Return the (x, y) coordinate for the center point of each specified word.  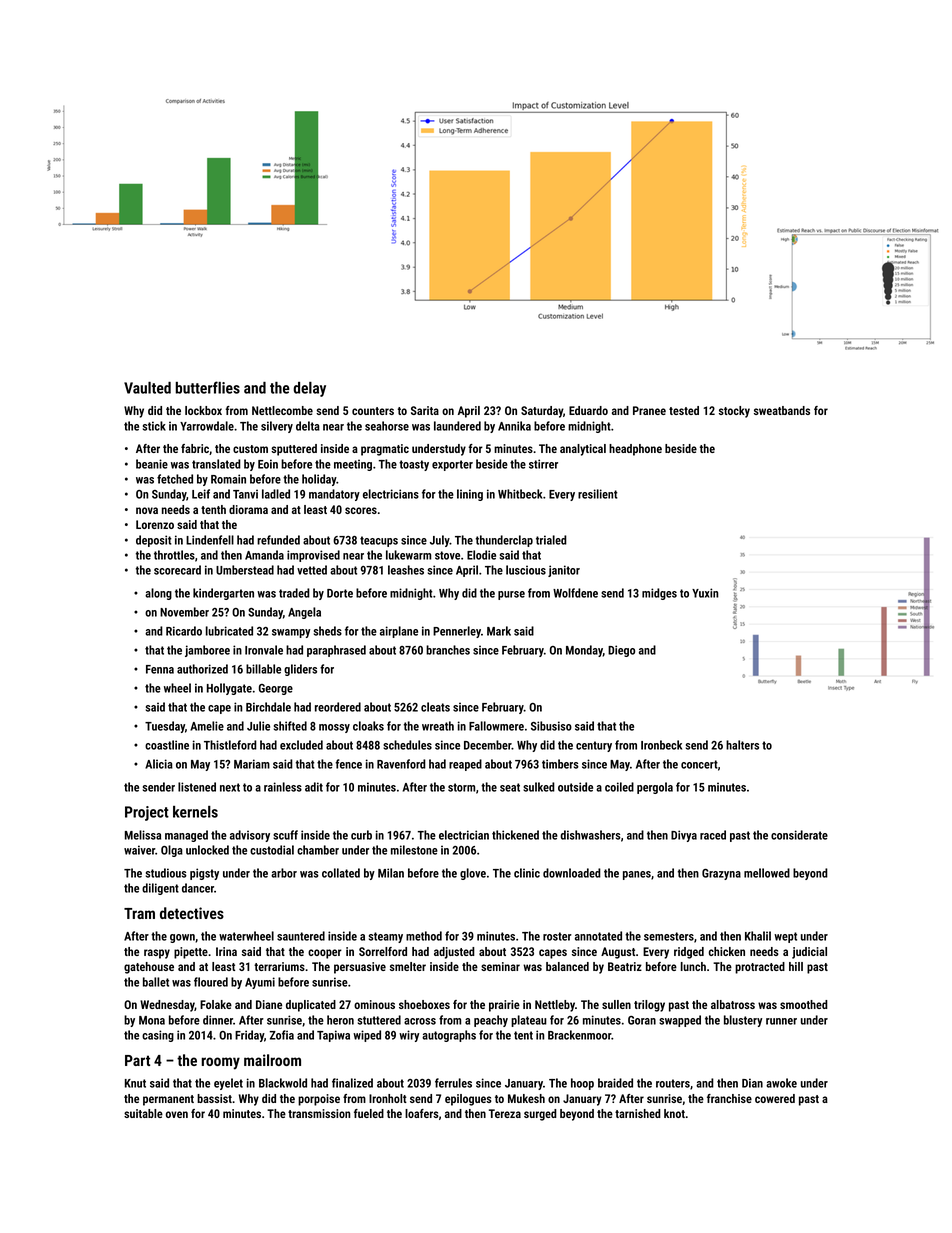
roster (557, 936)
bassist (214, 1098)
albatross (733, 1004)
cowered (775, 1098)
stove (447, 555)
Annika (514, 426)
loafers (421, 1113)
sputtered (294, 450)
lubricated (229, 631)
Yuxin (705, 593)
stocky (734, 412)
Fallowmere (496, 726)
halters (742, 745)
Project (147, 813)
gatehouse (149, 968)
